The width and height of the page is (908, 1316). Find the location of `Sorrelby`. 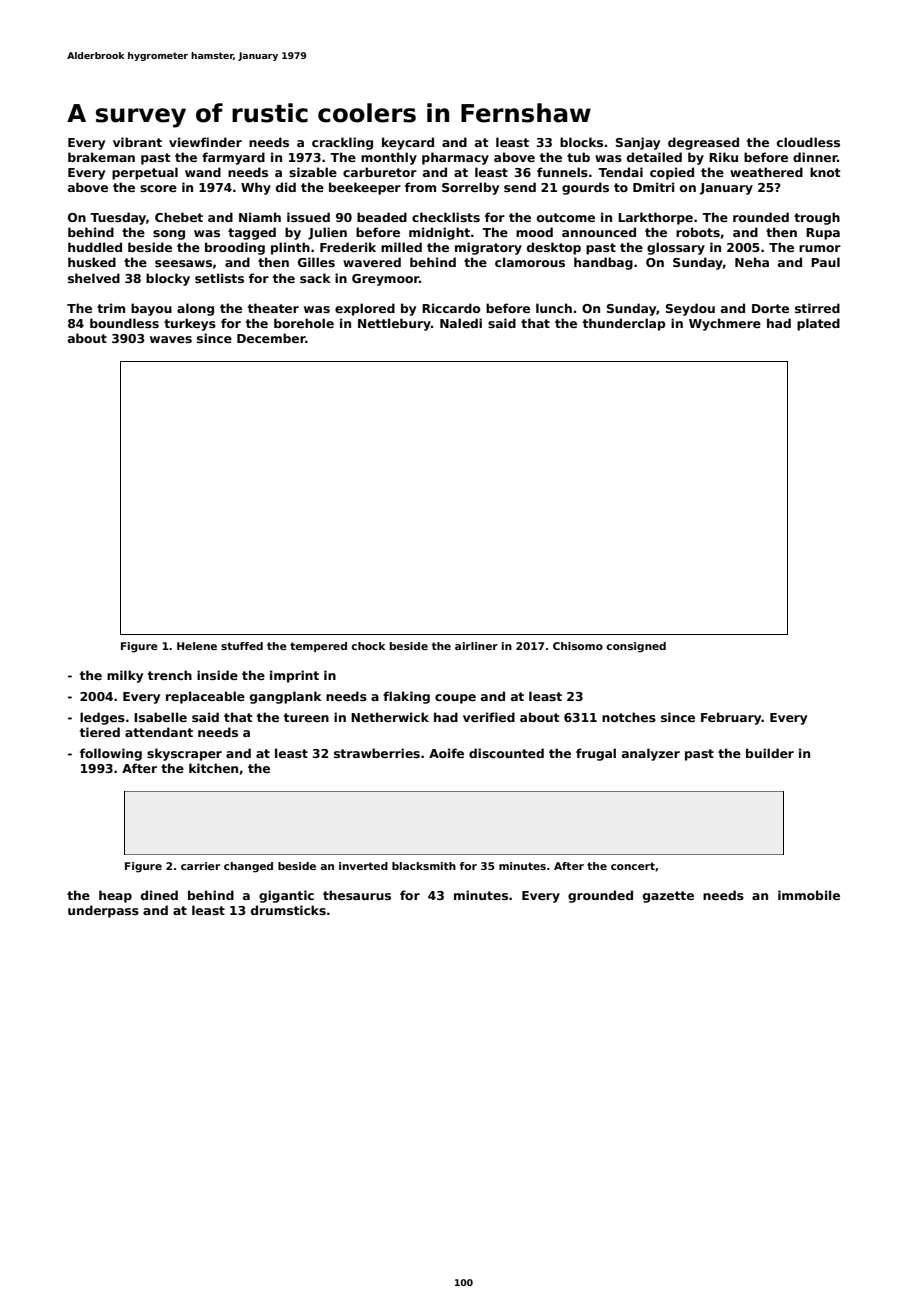

Sorrelby is located at coordinates (470, 188).
